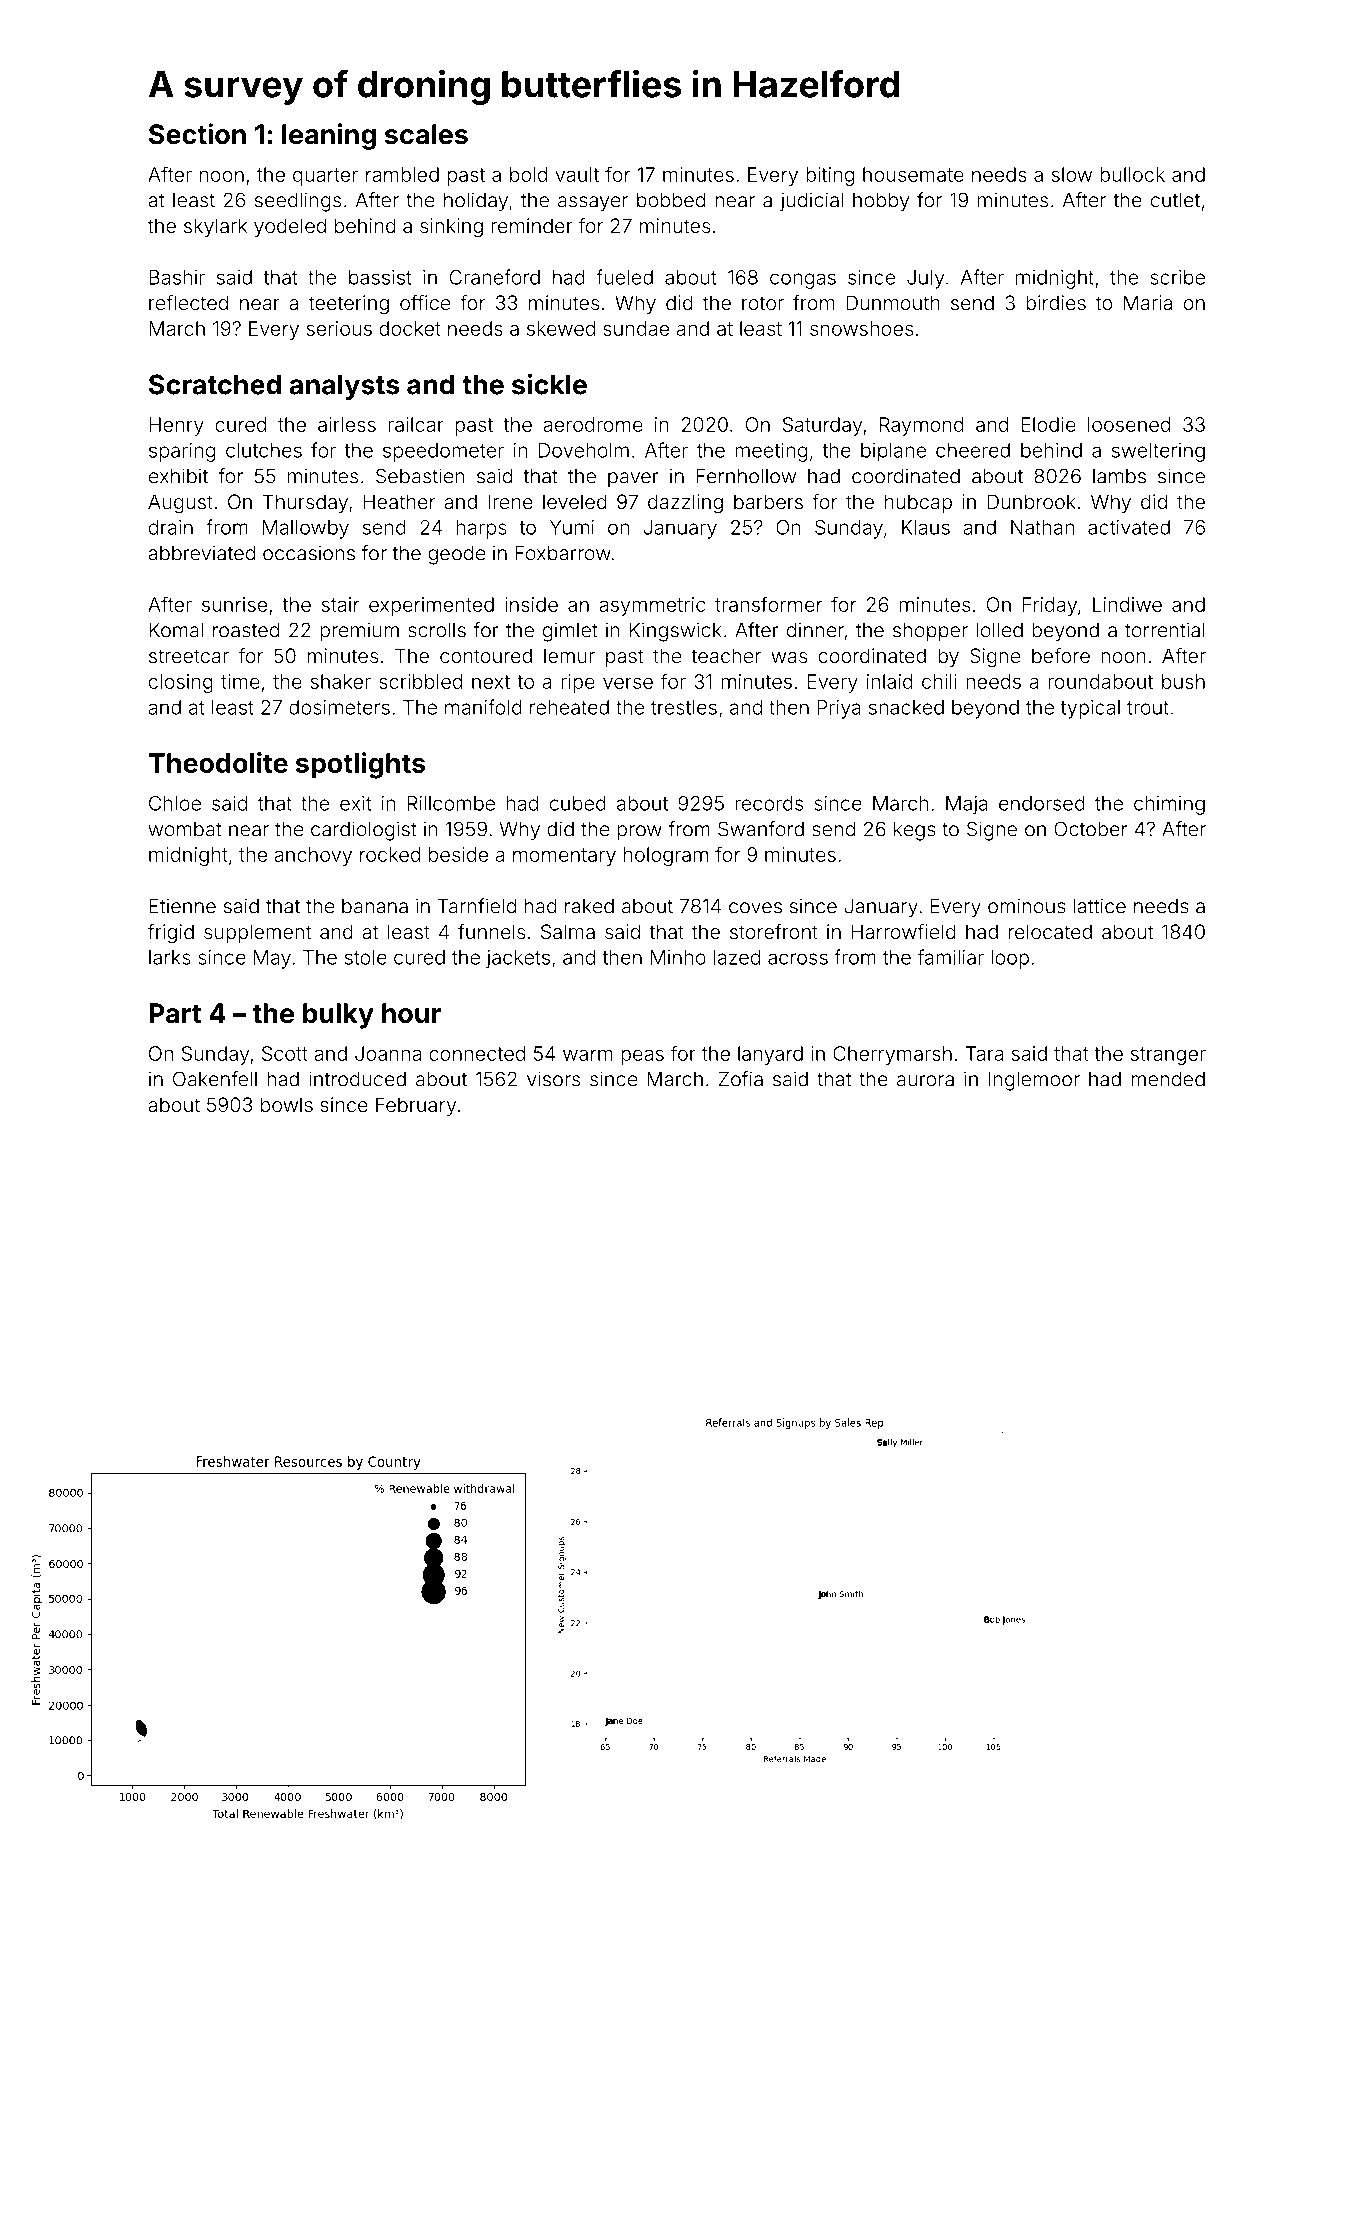 This image has width=1354, height=2230. I want to click on bullock, so click(1132, 174).
